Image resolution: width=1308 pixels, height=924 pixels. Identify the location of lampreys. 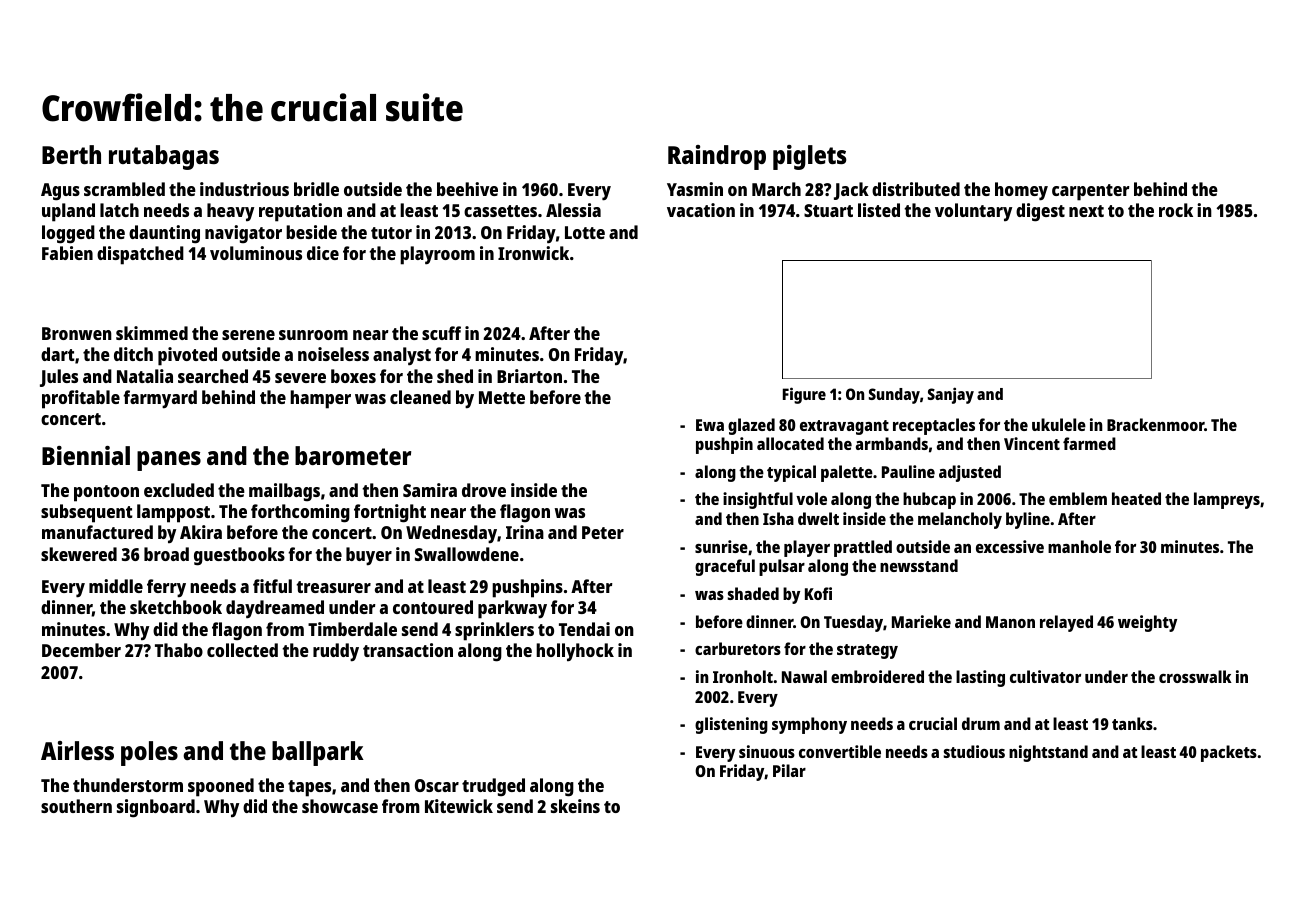
(1227, 500).
